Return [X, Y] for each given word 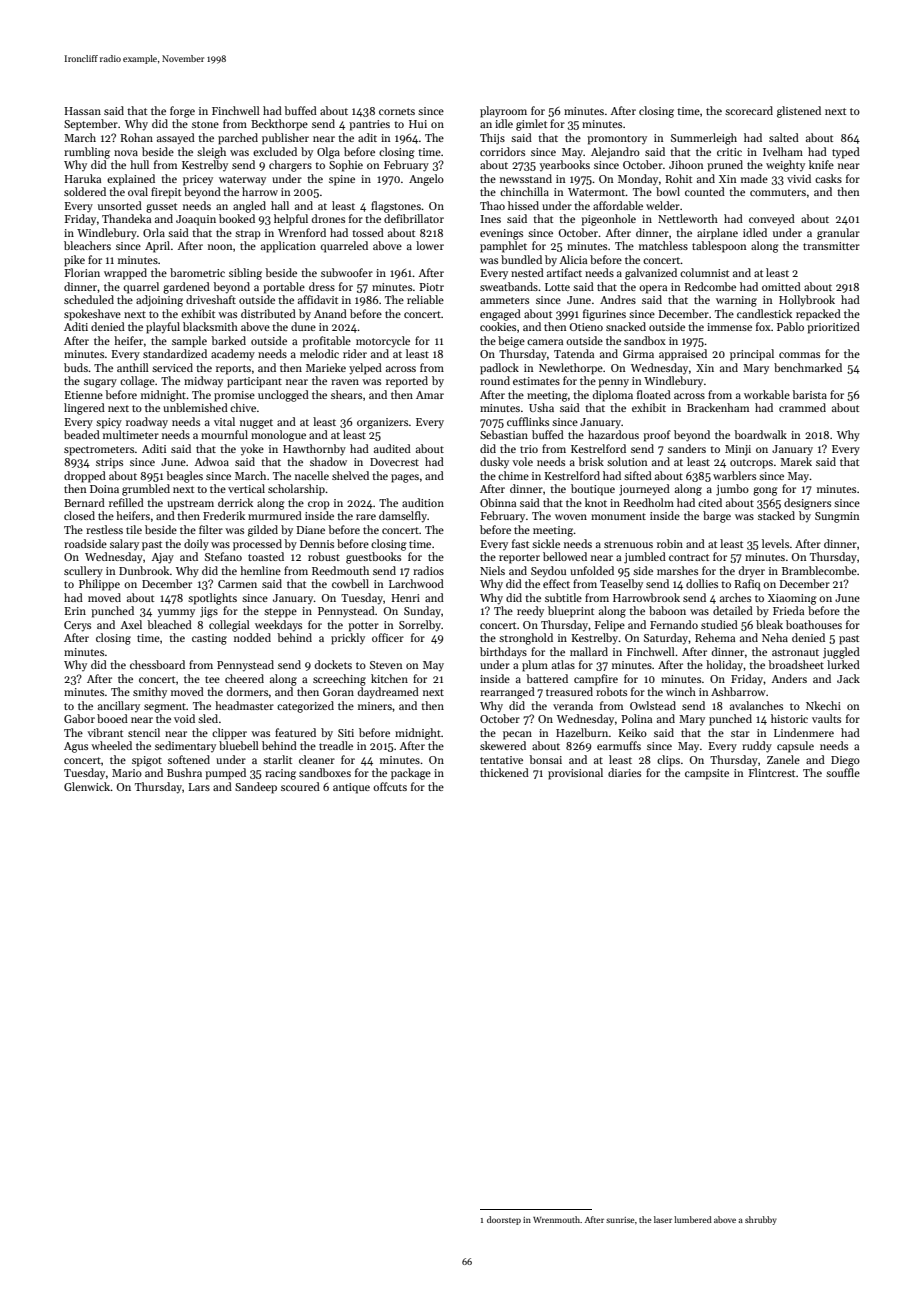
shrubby [761, 1220]
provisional [575, 774]
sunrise [620, 1220]
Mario [127, 773]
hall [280, 205]
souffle [843, 772]
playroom [503, 112]
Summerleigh [704, 139]
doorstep [504, 1220]
